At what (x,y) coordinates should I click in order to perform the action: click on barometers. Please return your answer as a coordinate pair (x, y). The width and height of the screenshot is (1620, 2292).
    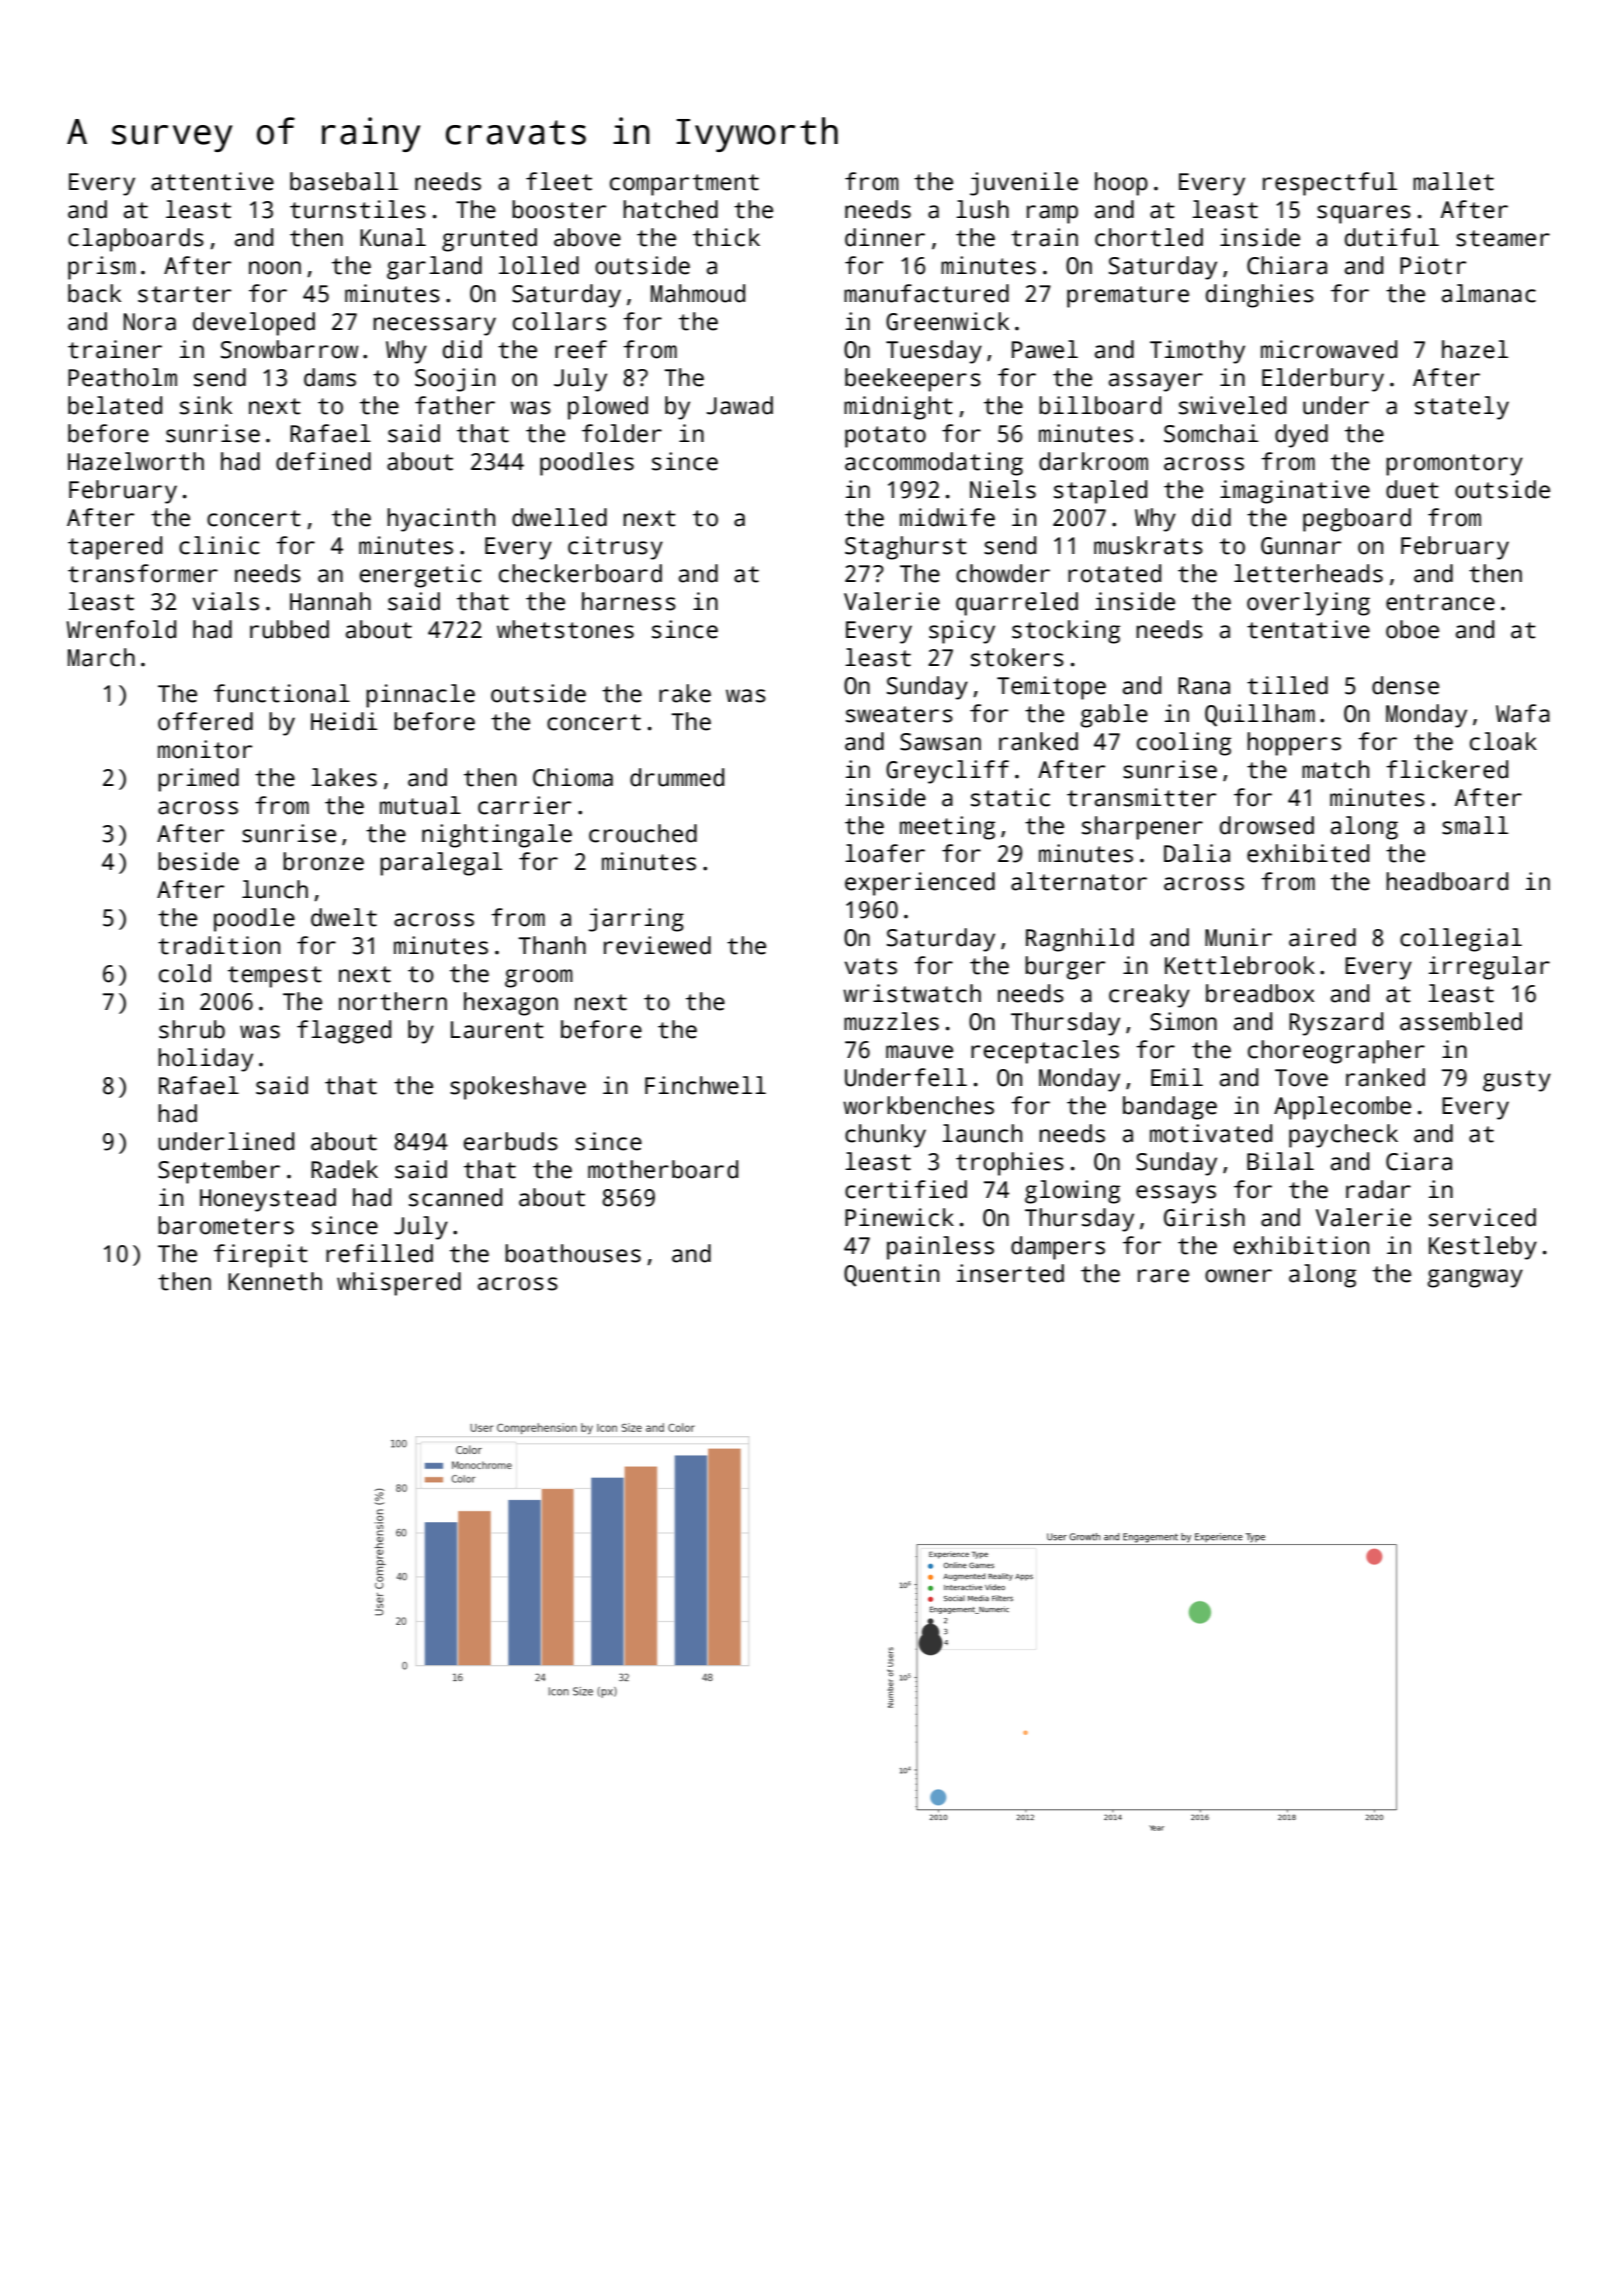
    Looking at the image, I should click on (226, 1225).
